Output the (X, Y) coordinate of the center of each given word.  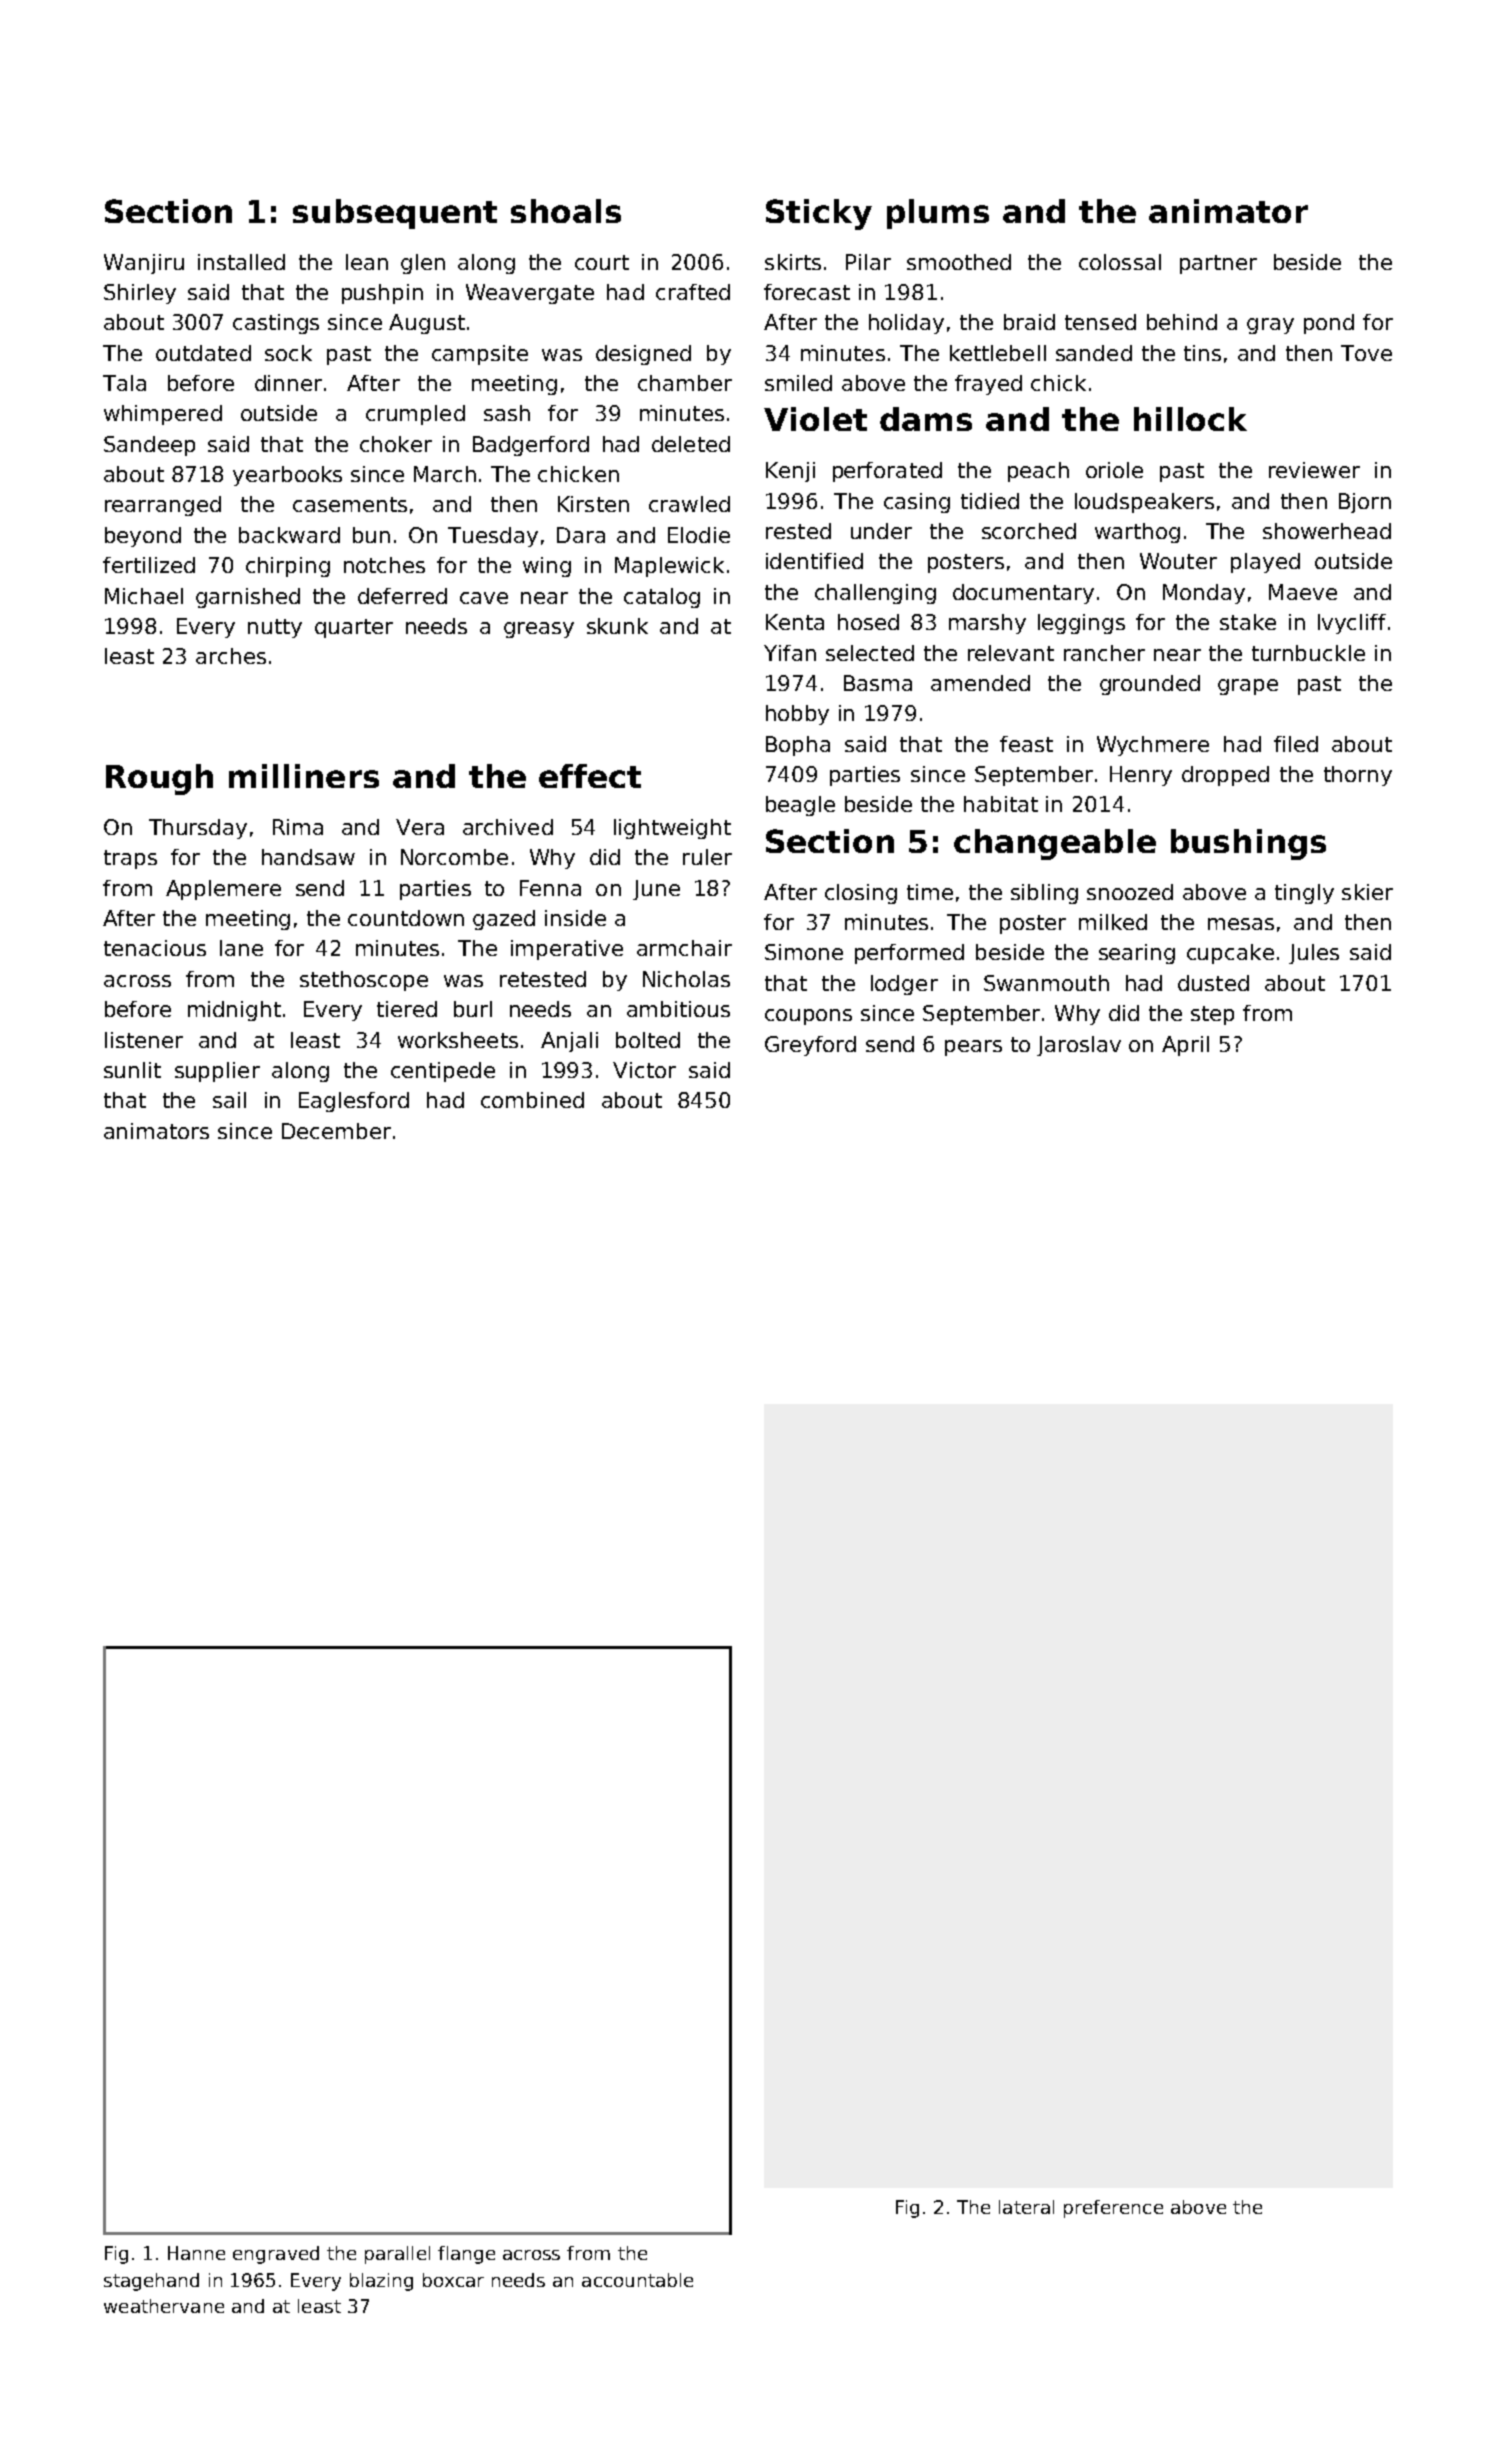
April (1185, 1046)
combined (532, 1100)
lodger (904, 985)
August (427, 324)
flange (466, 2255)
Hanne (196, 2253)
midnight (234, 1011)
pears (973, 1048)
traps (130, 859)
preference (1113, 2209)
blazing (381, 2282)
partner (1218, 264)
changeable (1055, 844)
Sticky (819, 214)
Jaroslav (1079, 1046)
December (336, 1131)
